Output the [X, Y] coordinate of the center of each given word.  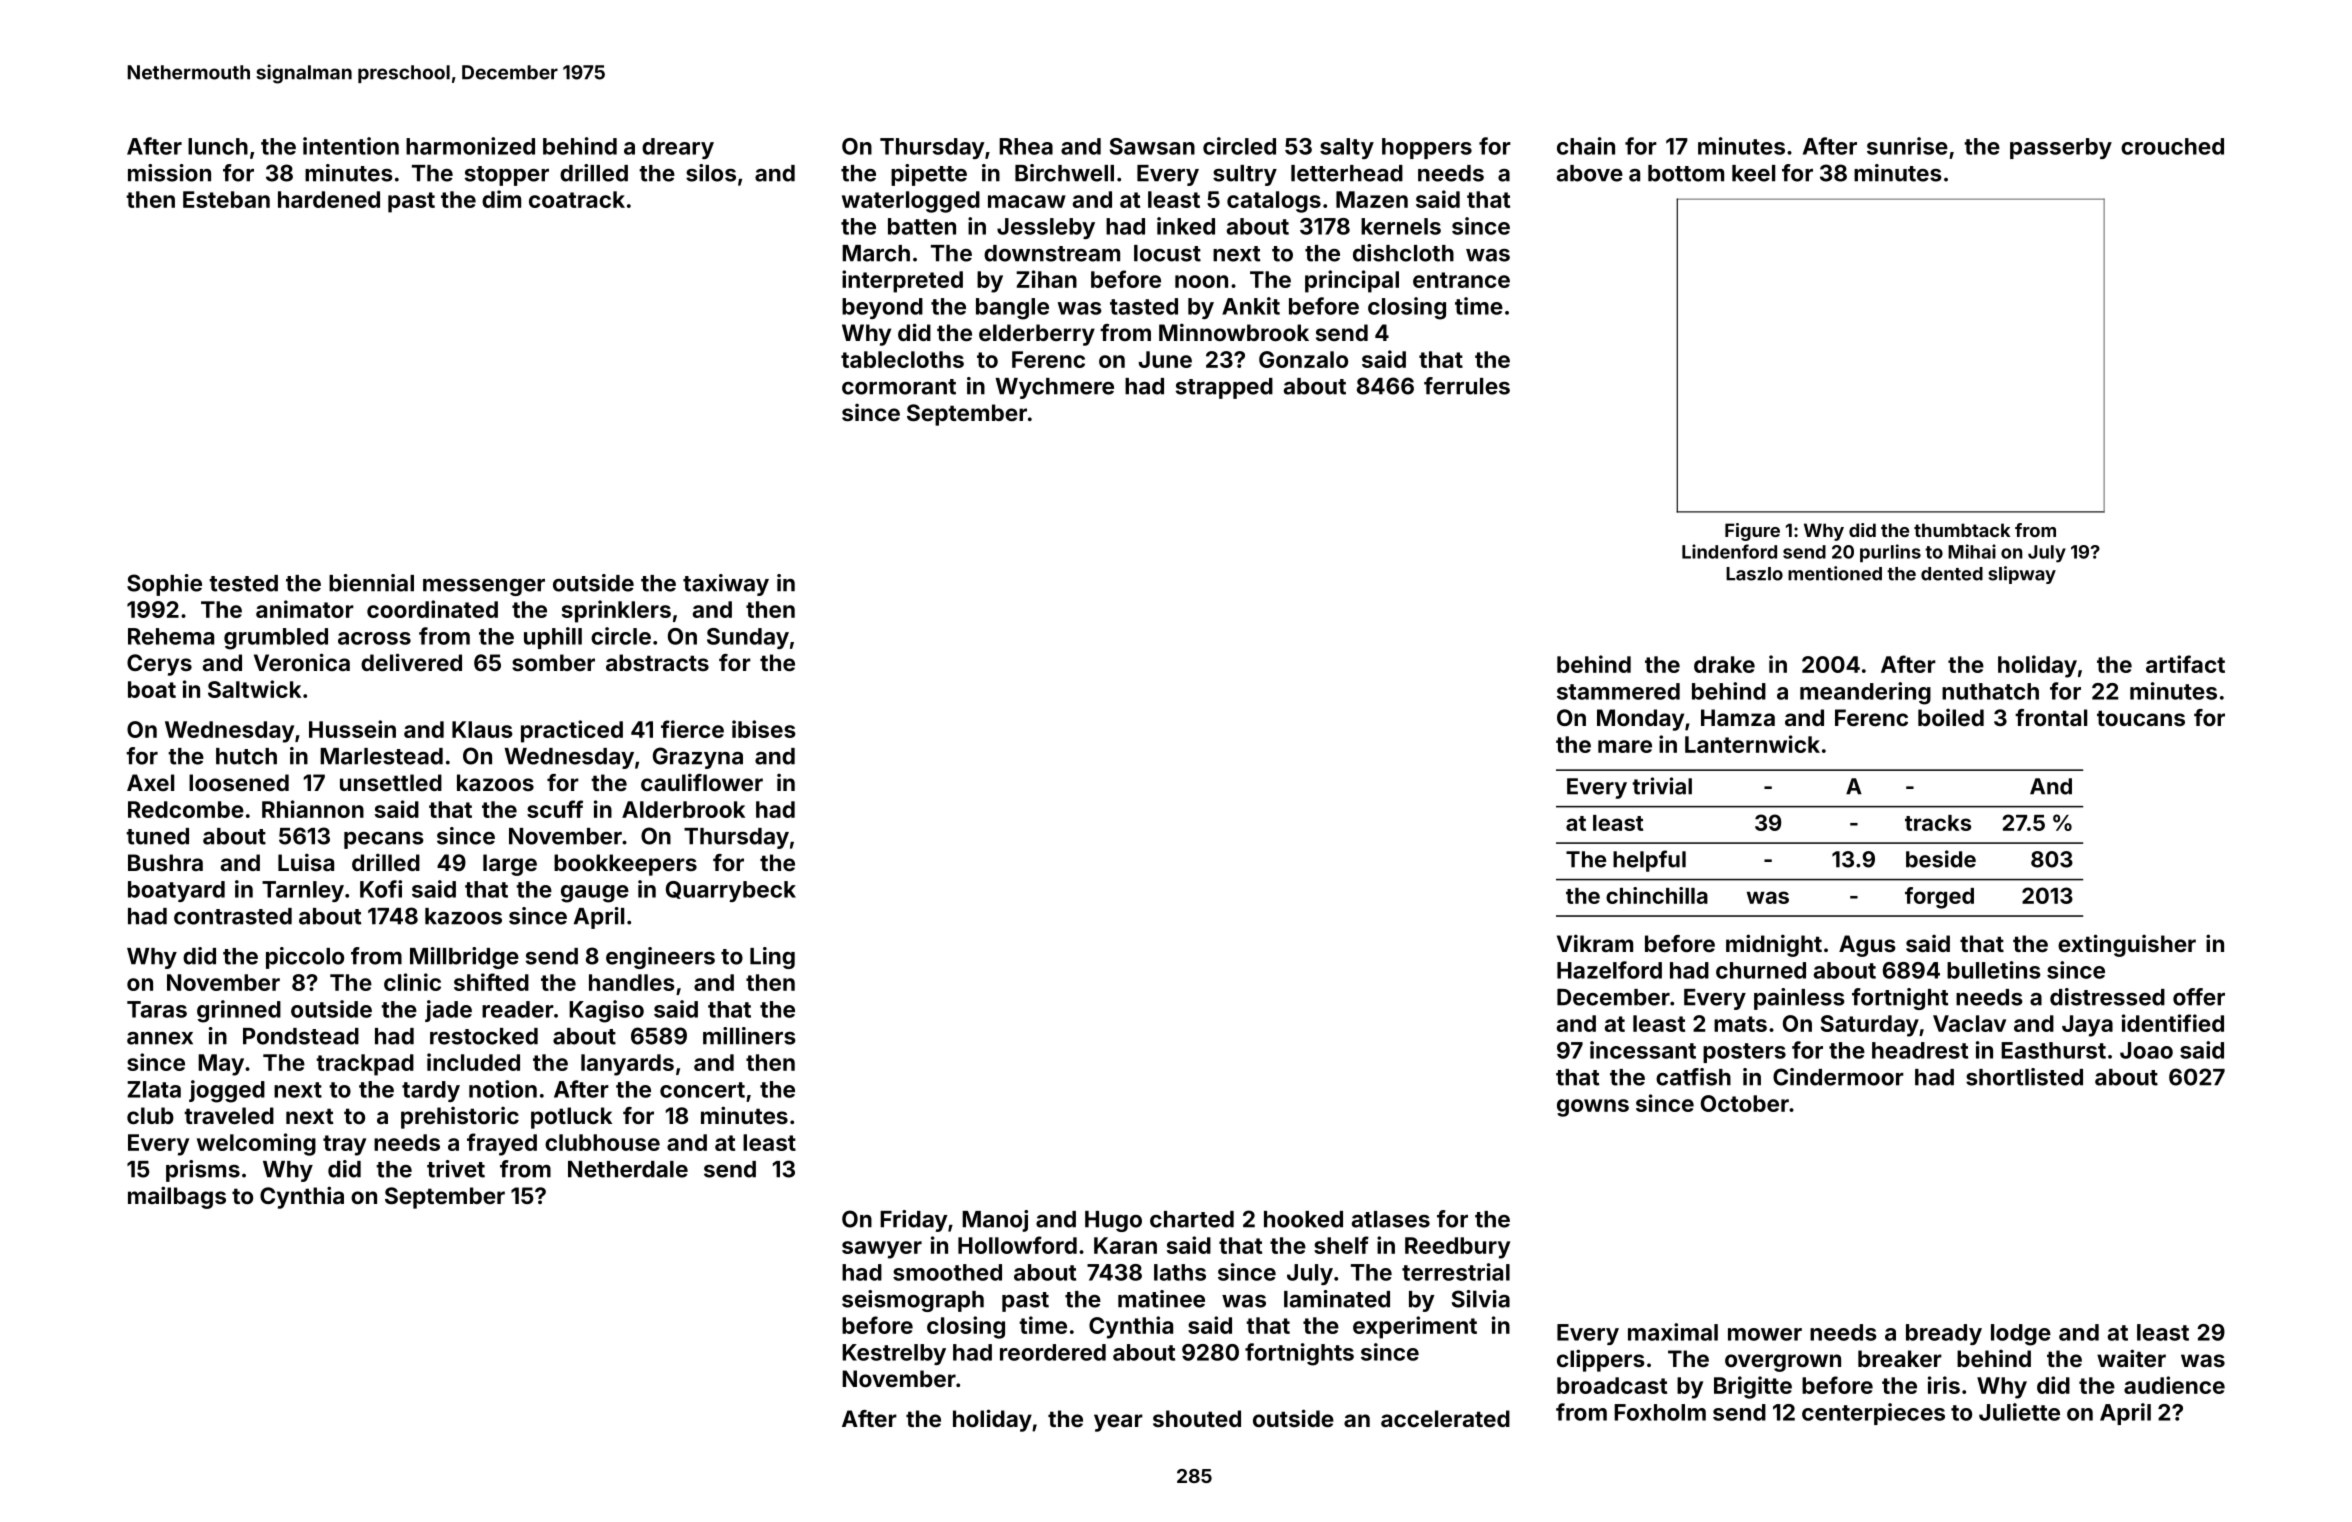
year [1118, 1423]
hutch [246, 756]
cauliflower [702, 782]
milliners [749, 1036]
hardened [329, 199]
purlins [1890, 553]
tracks [1938, 823]
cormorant [899, 387]
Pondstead [301, 1036]
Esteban [226, 199]
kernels [1401, 226]
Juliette [2019, 1412]
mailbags [177, 1197]
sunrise [1907, 146]
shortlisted [2024, 1077]
